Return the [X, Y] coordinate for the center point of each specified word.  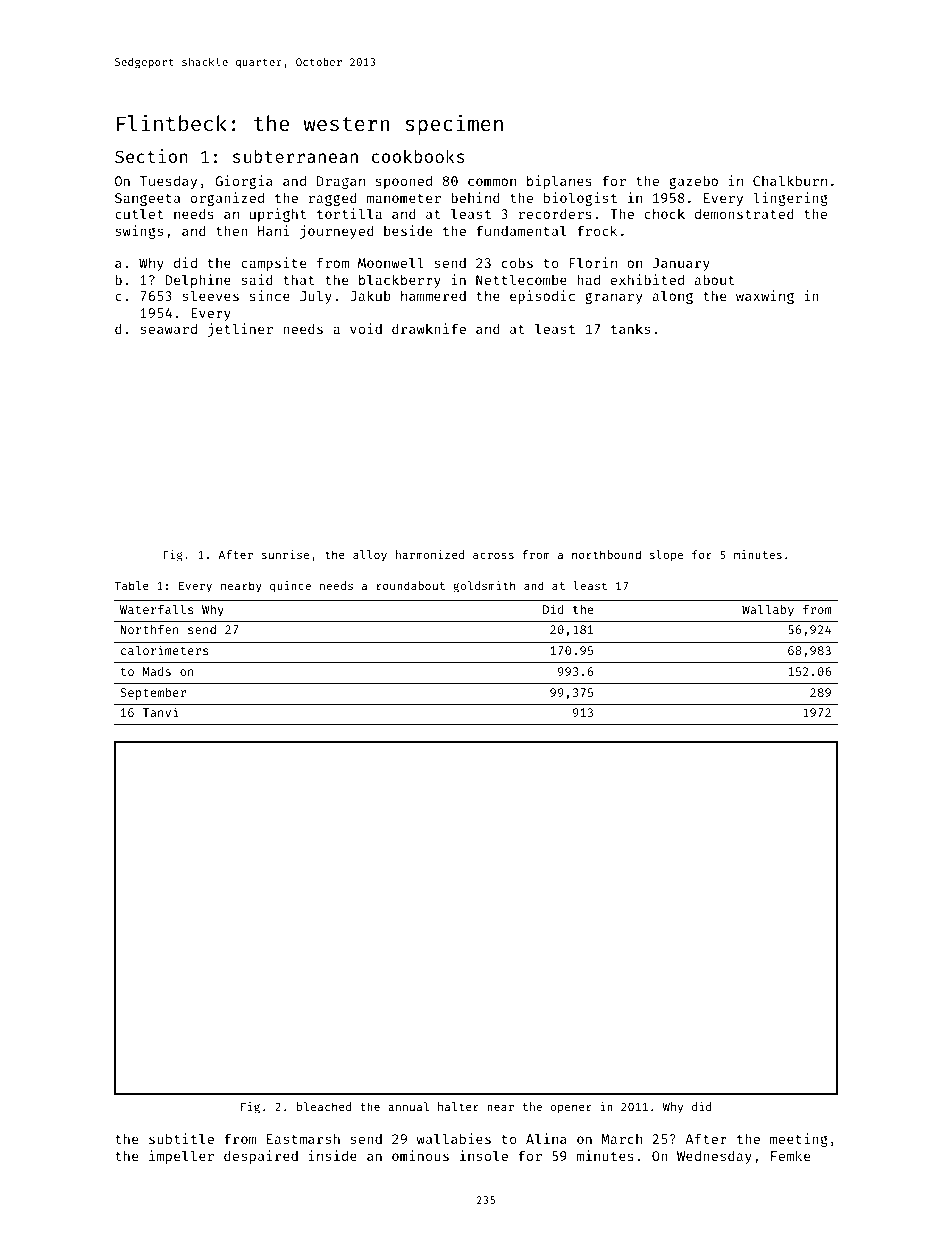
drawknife [429, 328]
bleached [324, 1106]
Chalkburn [790, 180]
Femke [790, 1155]
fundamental [521, 230]
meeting [799, 1140]
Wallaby [768, 610]
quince [290, 587]
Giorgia [244, 182]
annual [408, 1106]
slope [666, 556]
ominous [420, 1155]
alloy [370, 556]
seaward [168, 328]
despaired [261, 1157]
